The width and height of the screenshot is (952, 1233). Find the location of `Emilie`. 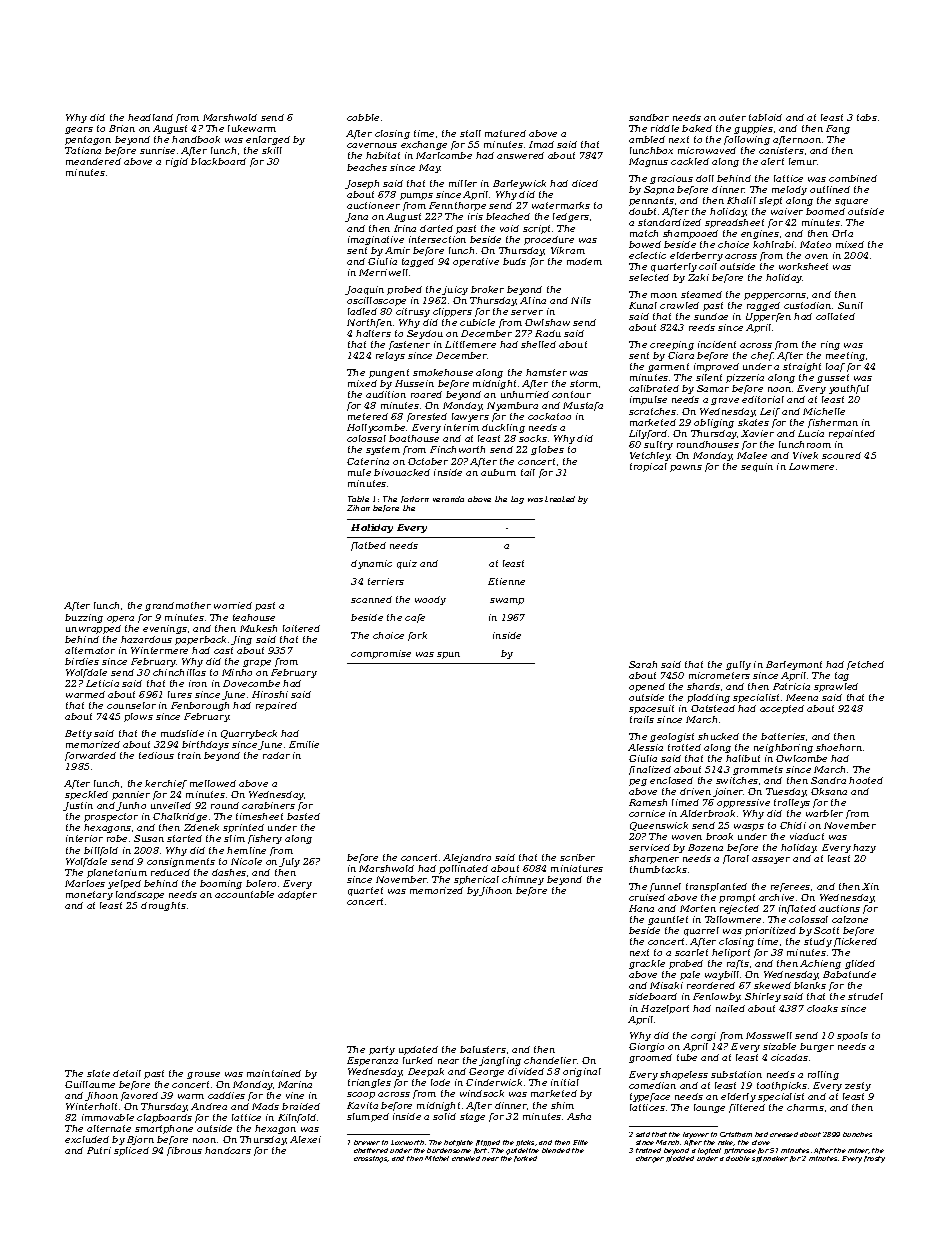

Emilie is located at coordinates (304, 744).
